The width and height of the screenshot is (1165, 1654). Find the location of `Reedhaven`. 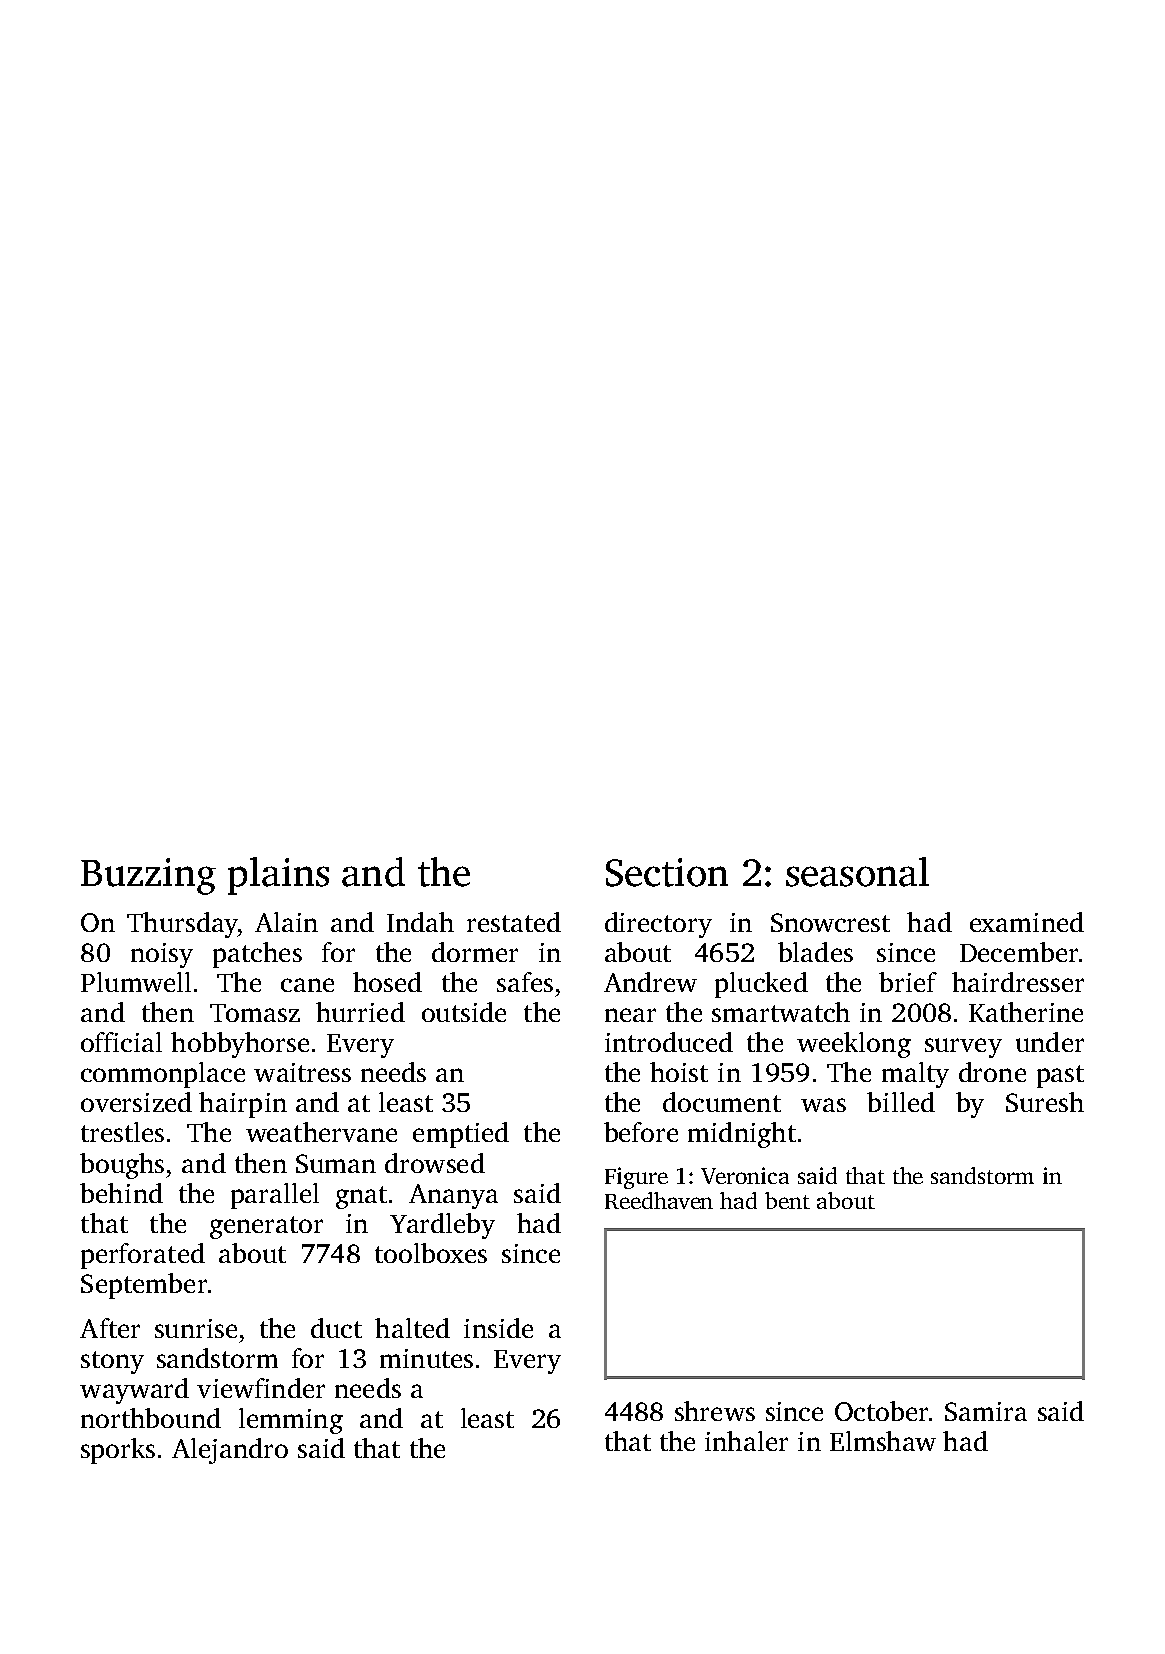

Reedhaven is located at coordinates (659, 1200).
